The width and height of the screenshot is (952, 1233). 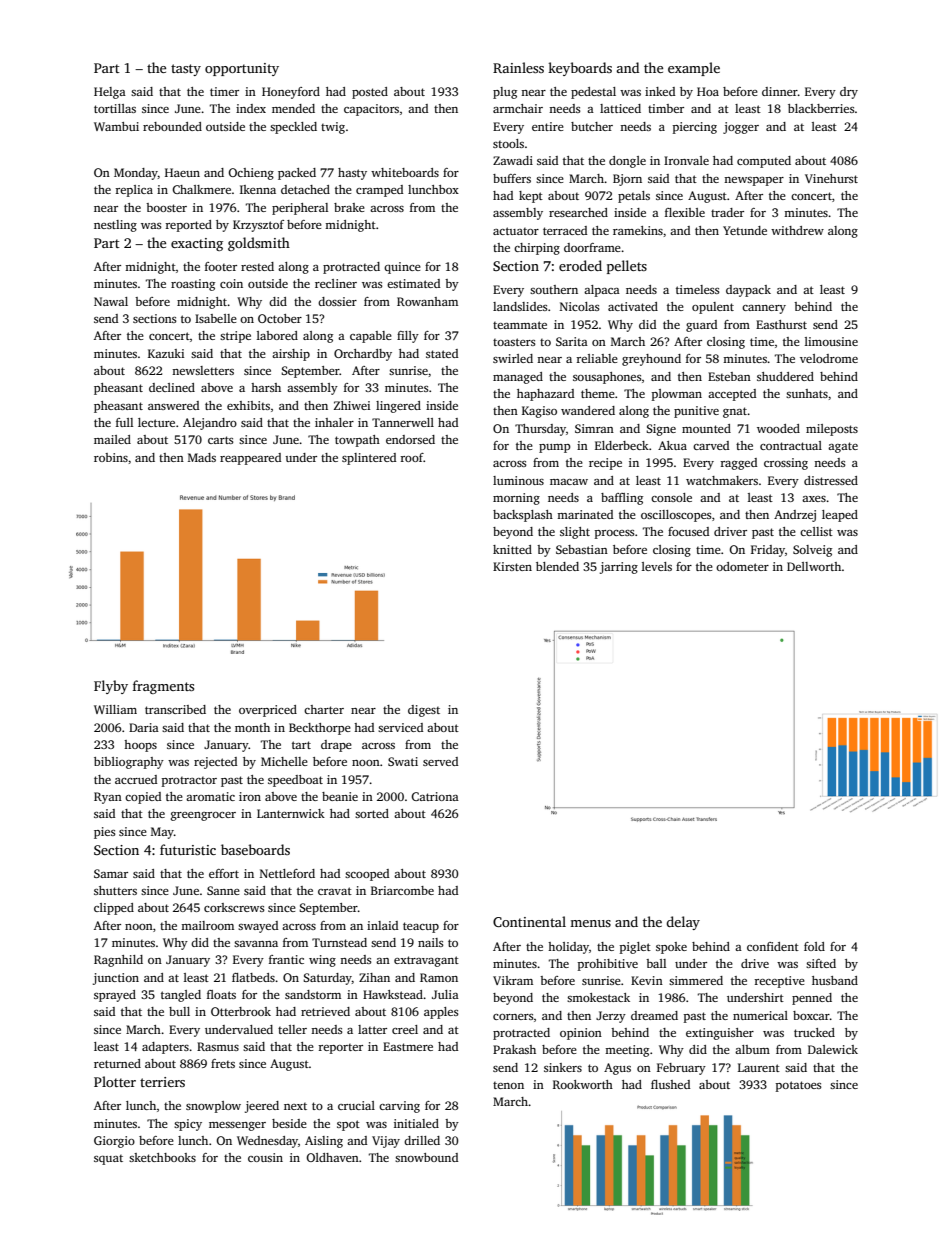 What do you see at coordinates (165, 1048) in the screenshot?
I see `adapters` at bounding box center [165, 1048].
